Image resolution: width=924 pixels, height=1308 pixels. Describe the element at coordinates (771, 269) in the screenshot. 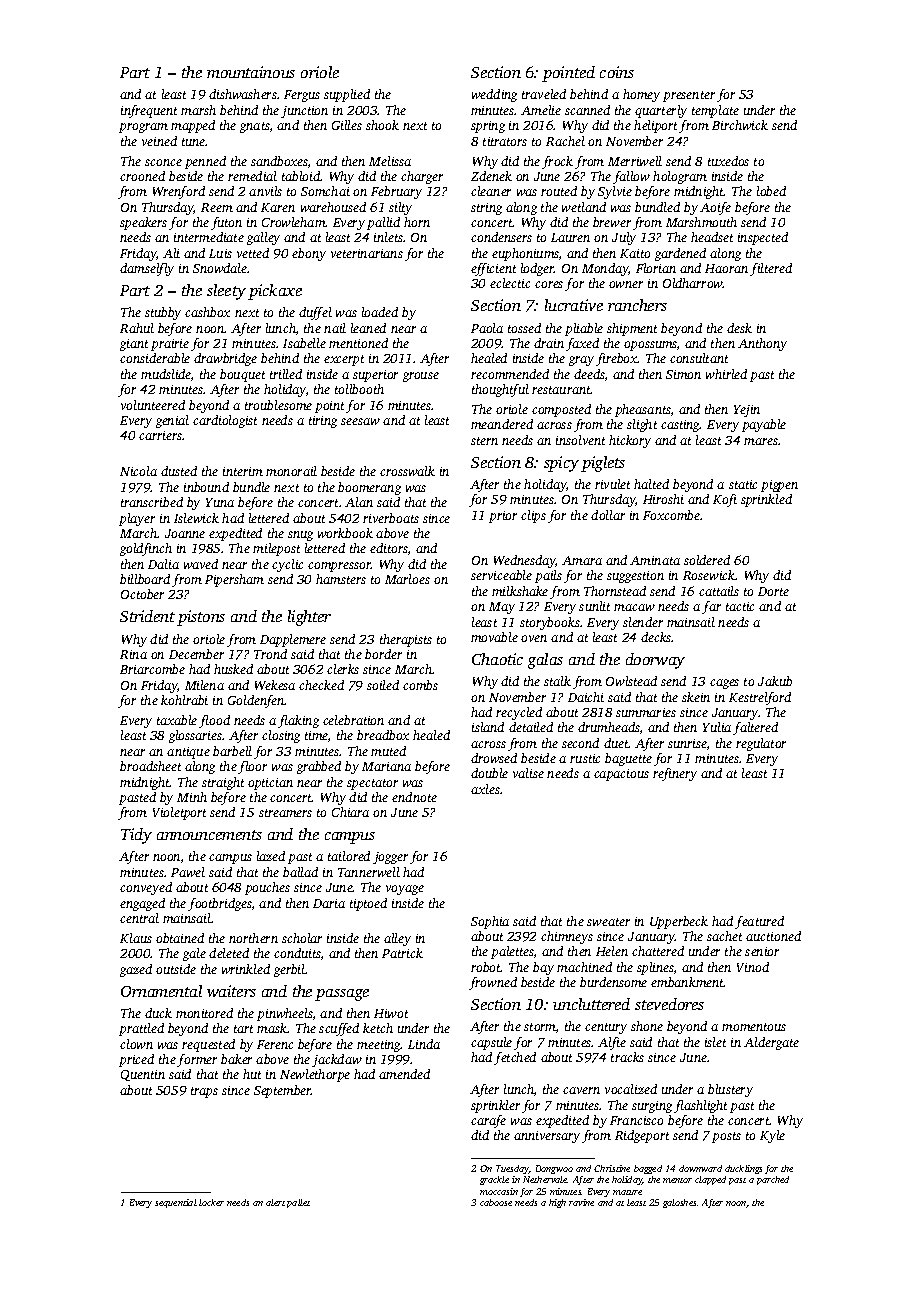

I see `filtered` at that location.
